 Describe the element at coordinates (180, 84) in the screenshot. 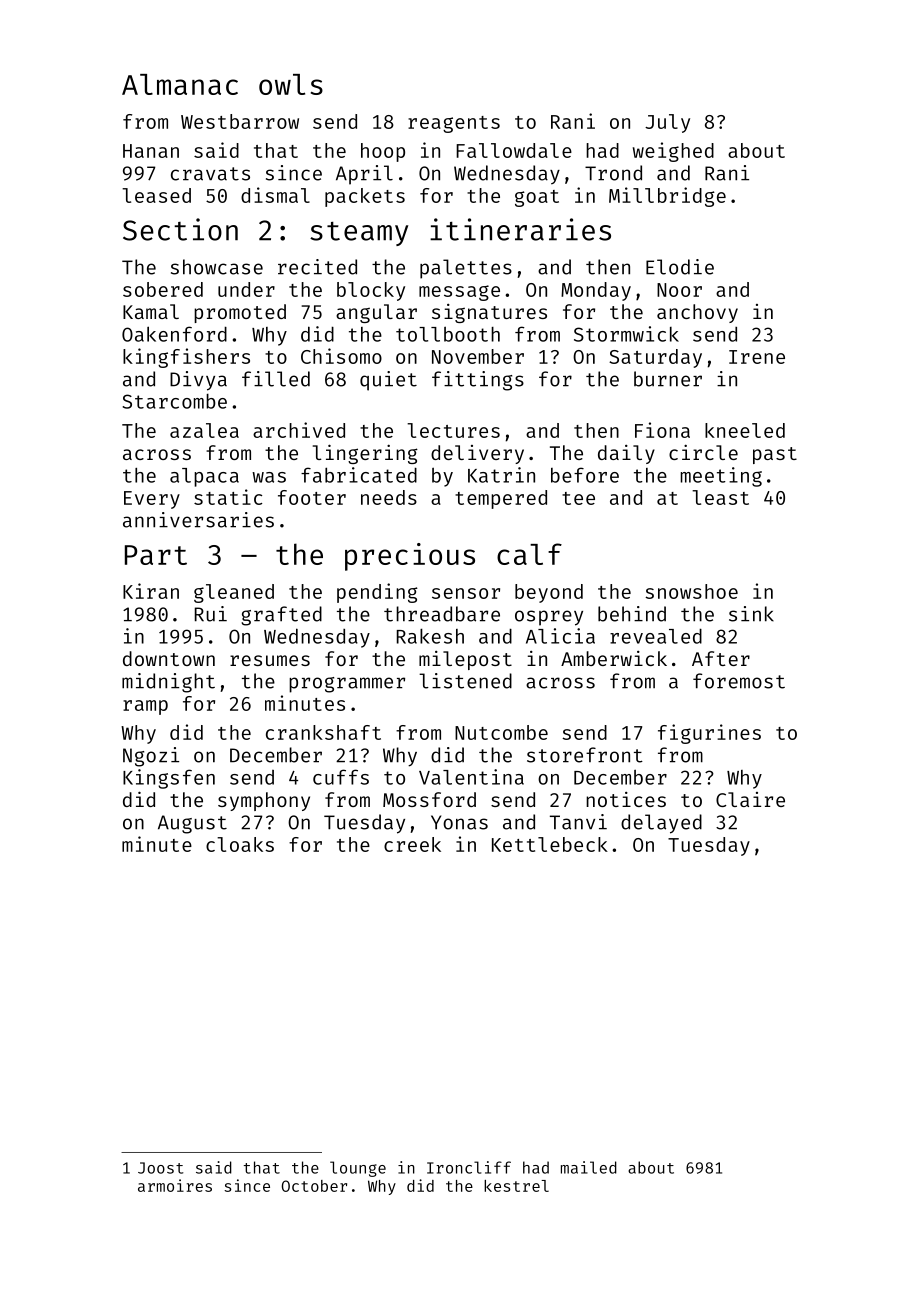

I see `Almanac` at that location.
